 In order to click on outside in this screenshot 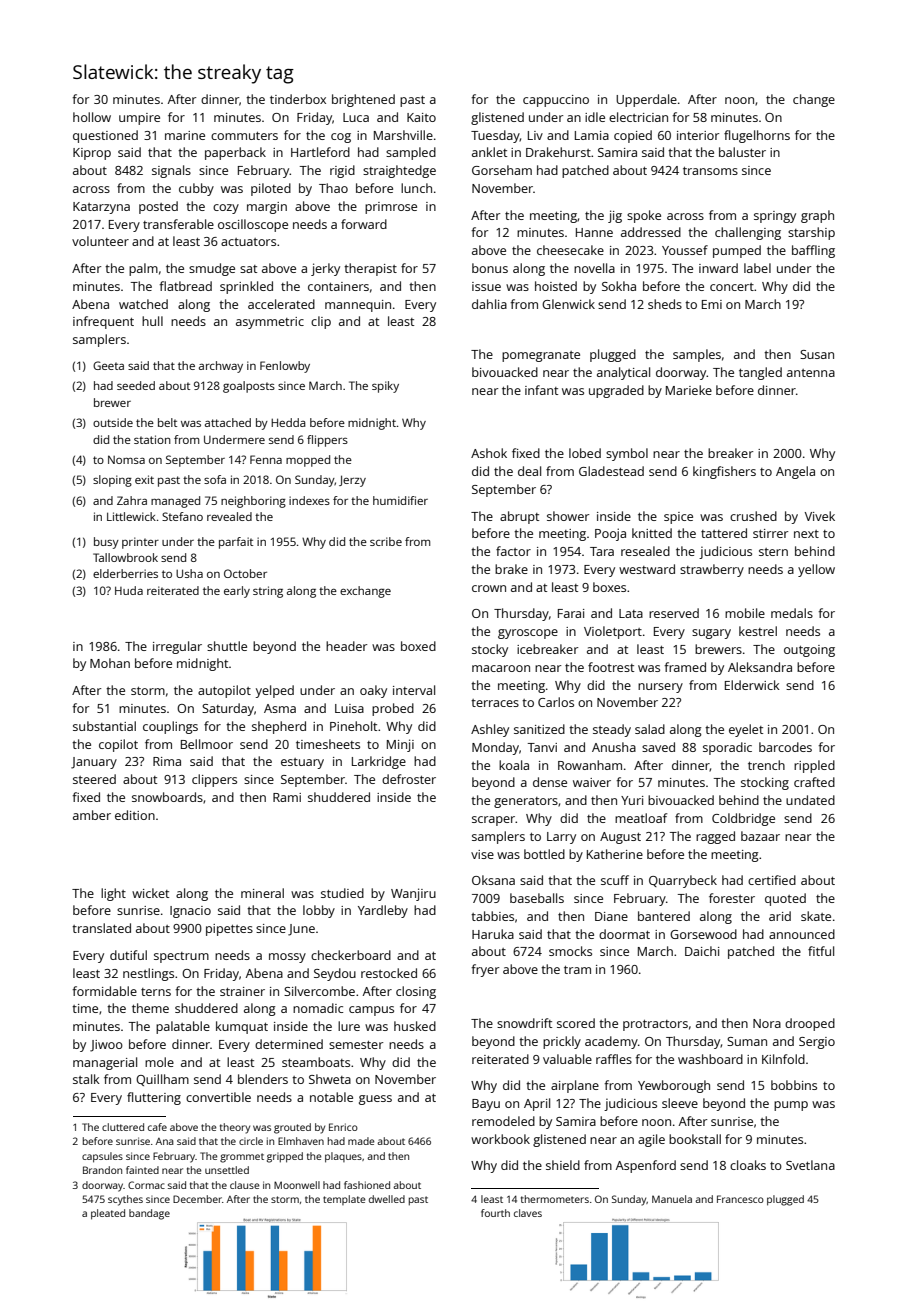, I will do `click(113, 422)`.
